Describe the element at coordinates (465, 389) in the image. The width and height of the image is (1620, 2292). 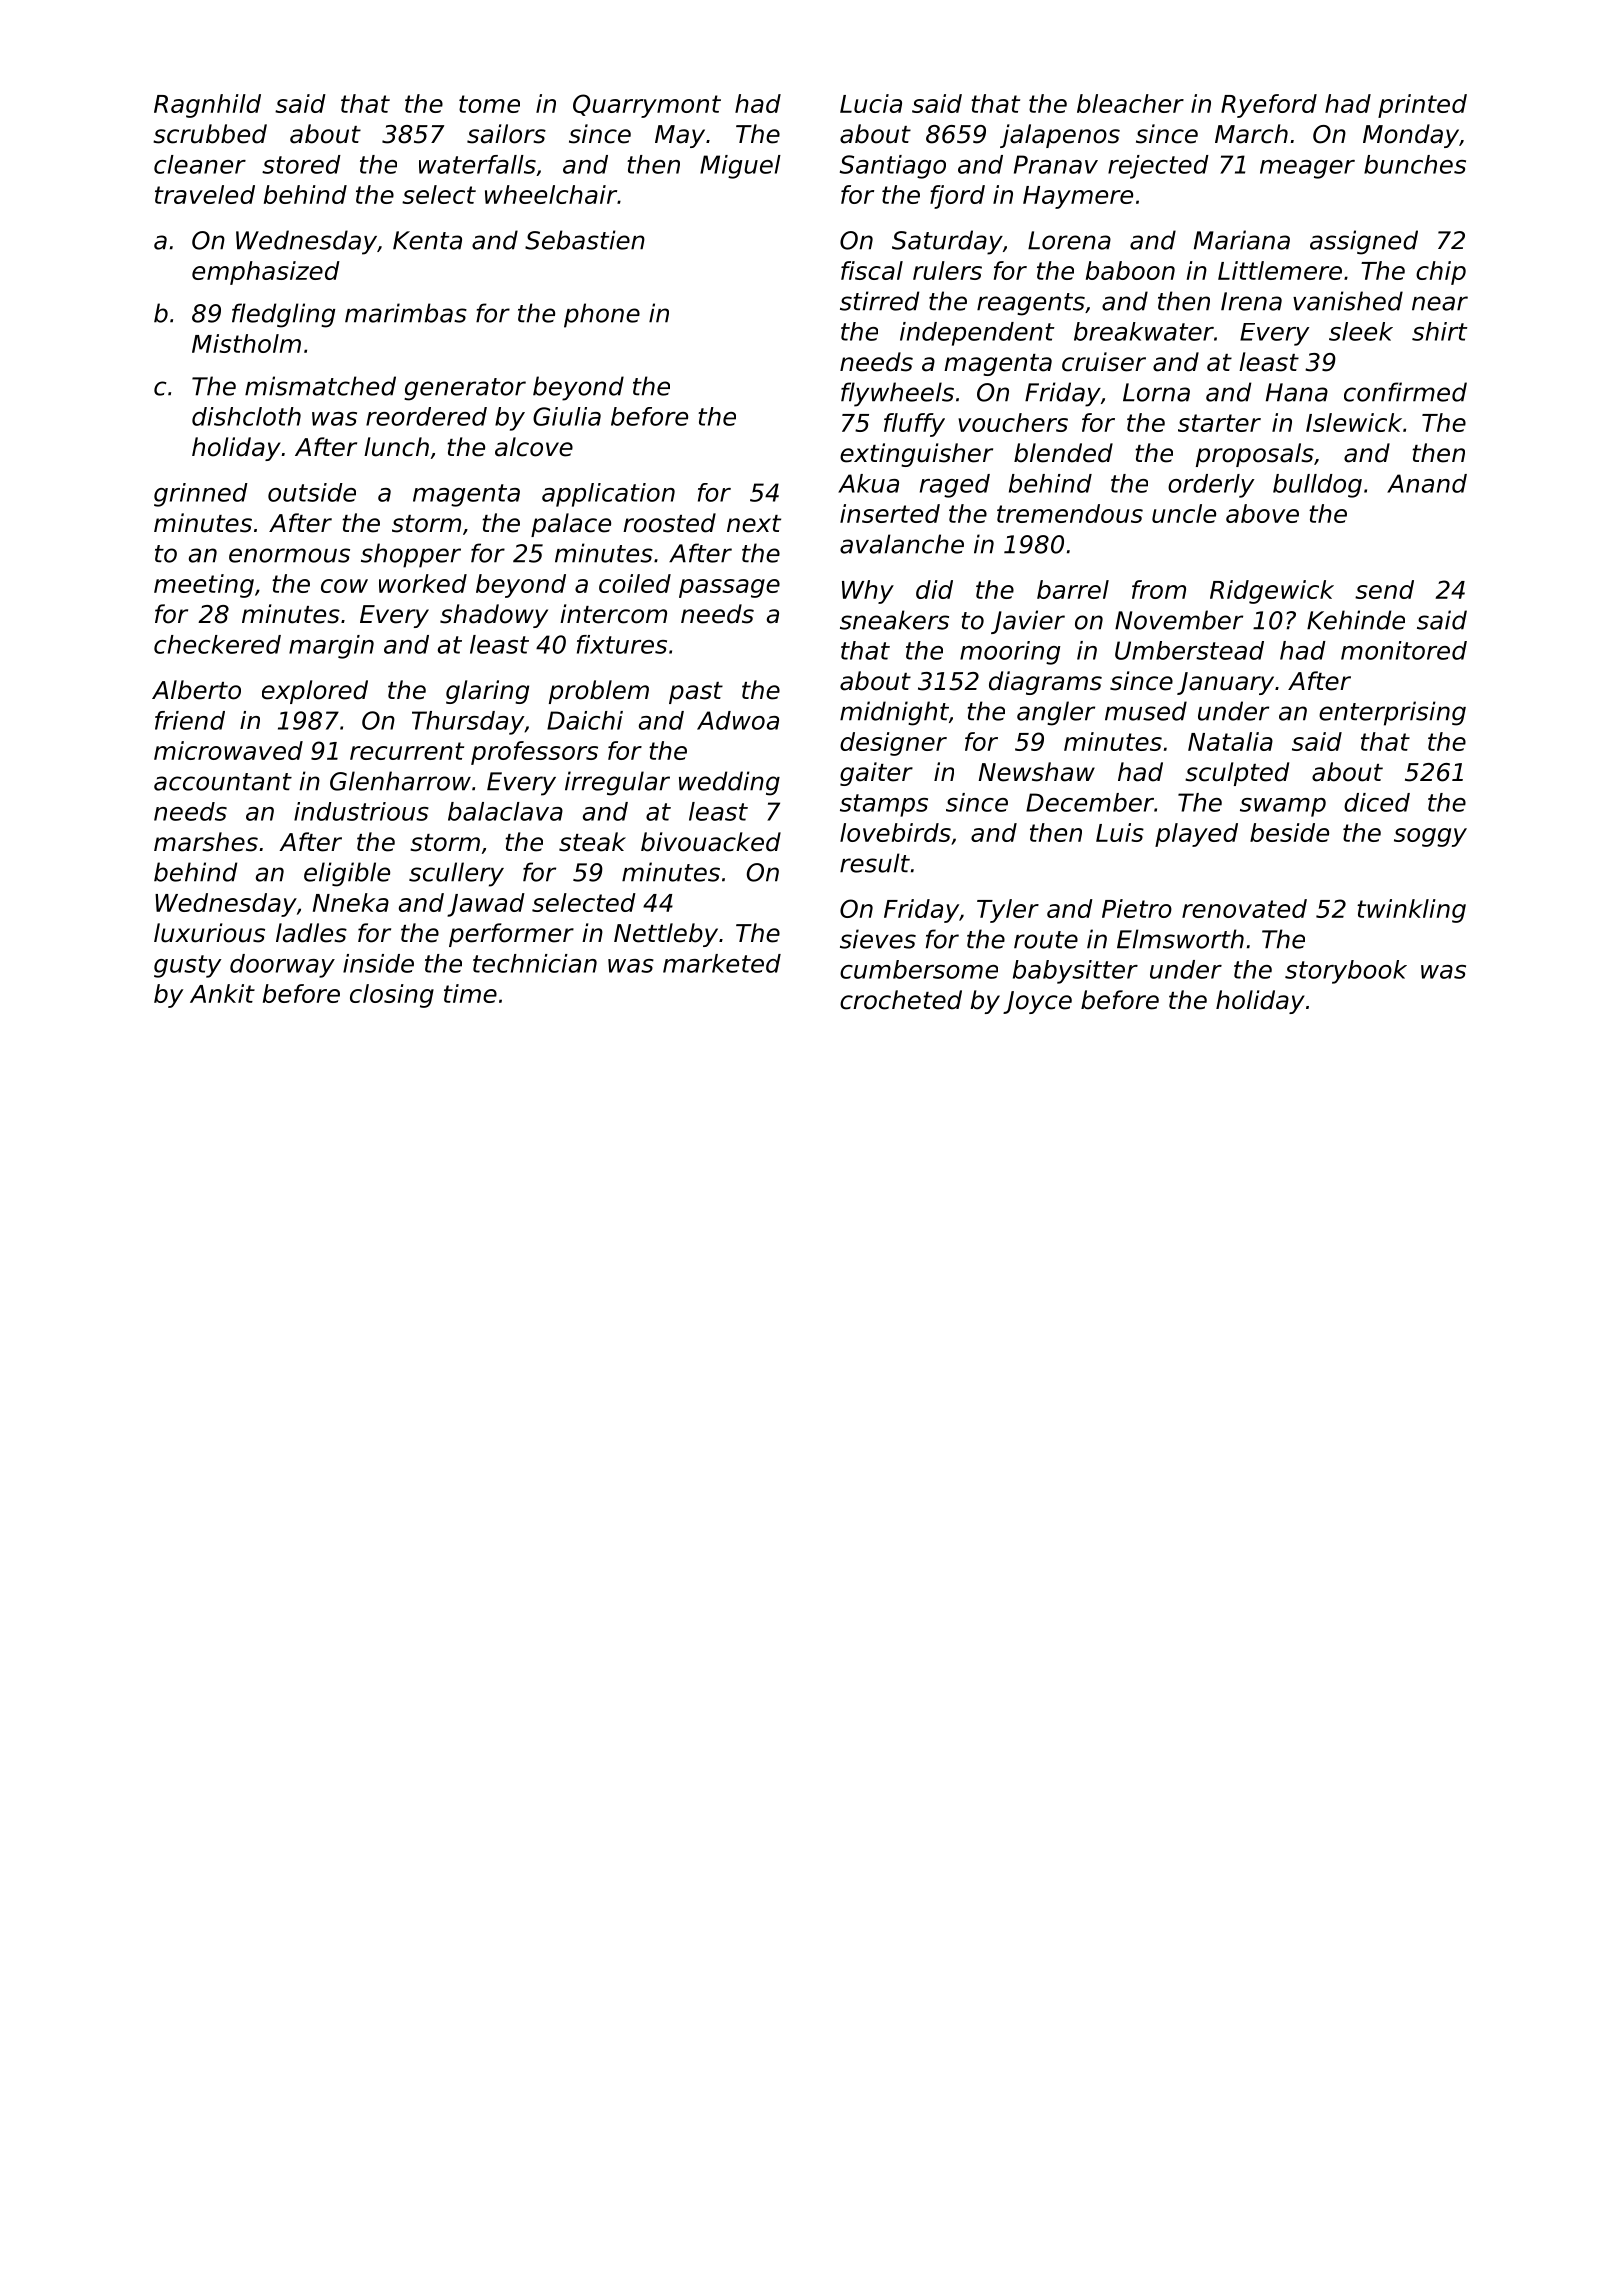
I see `generator` at that location.
